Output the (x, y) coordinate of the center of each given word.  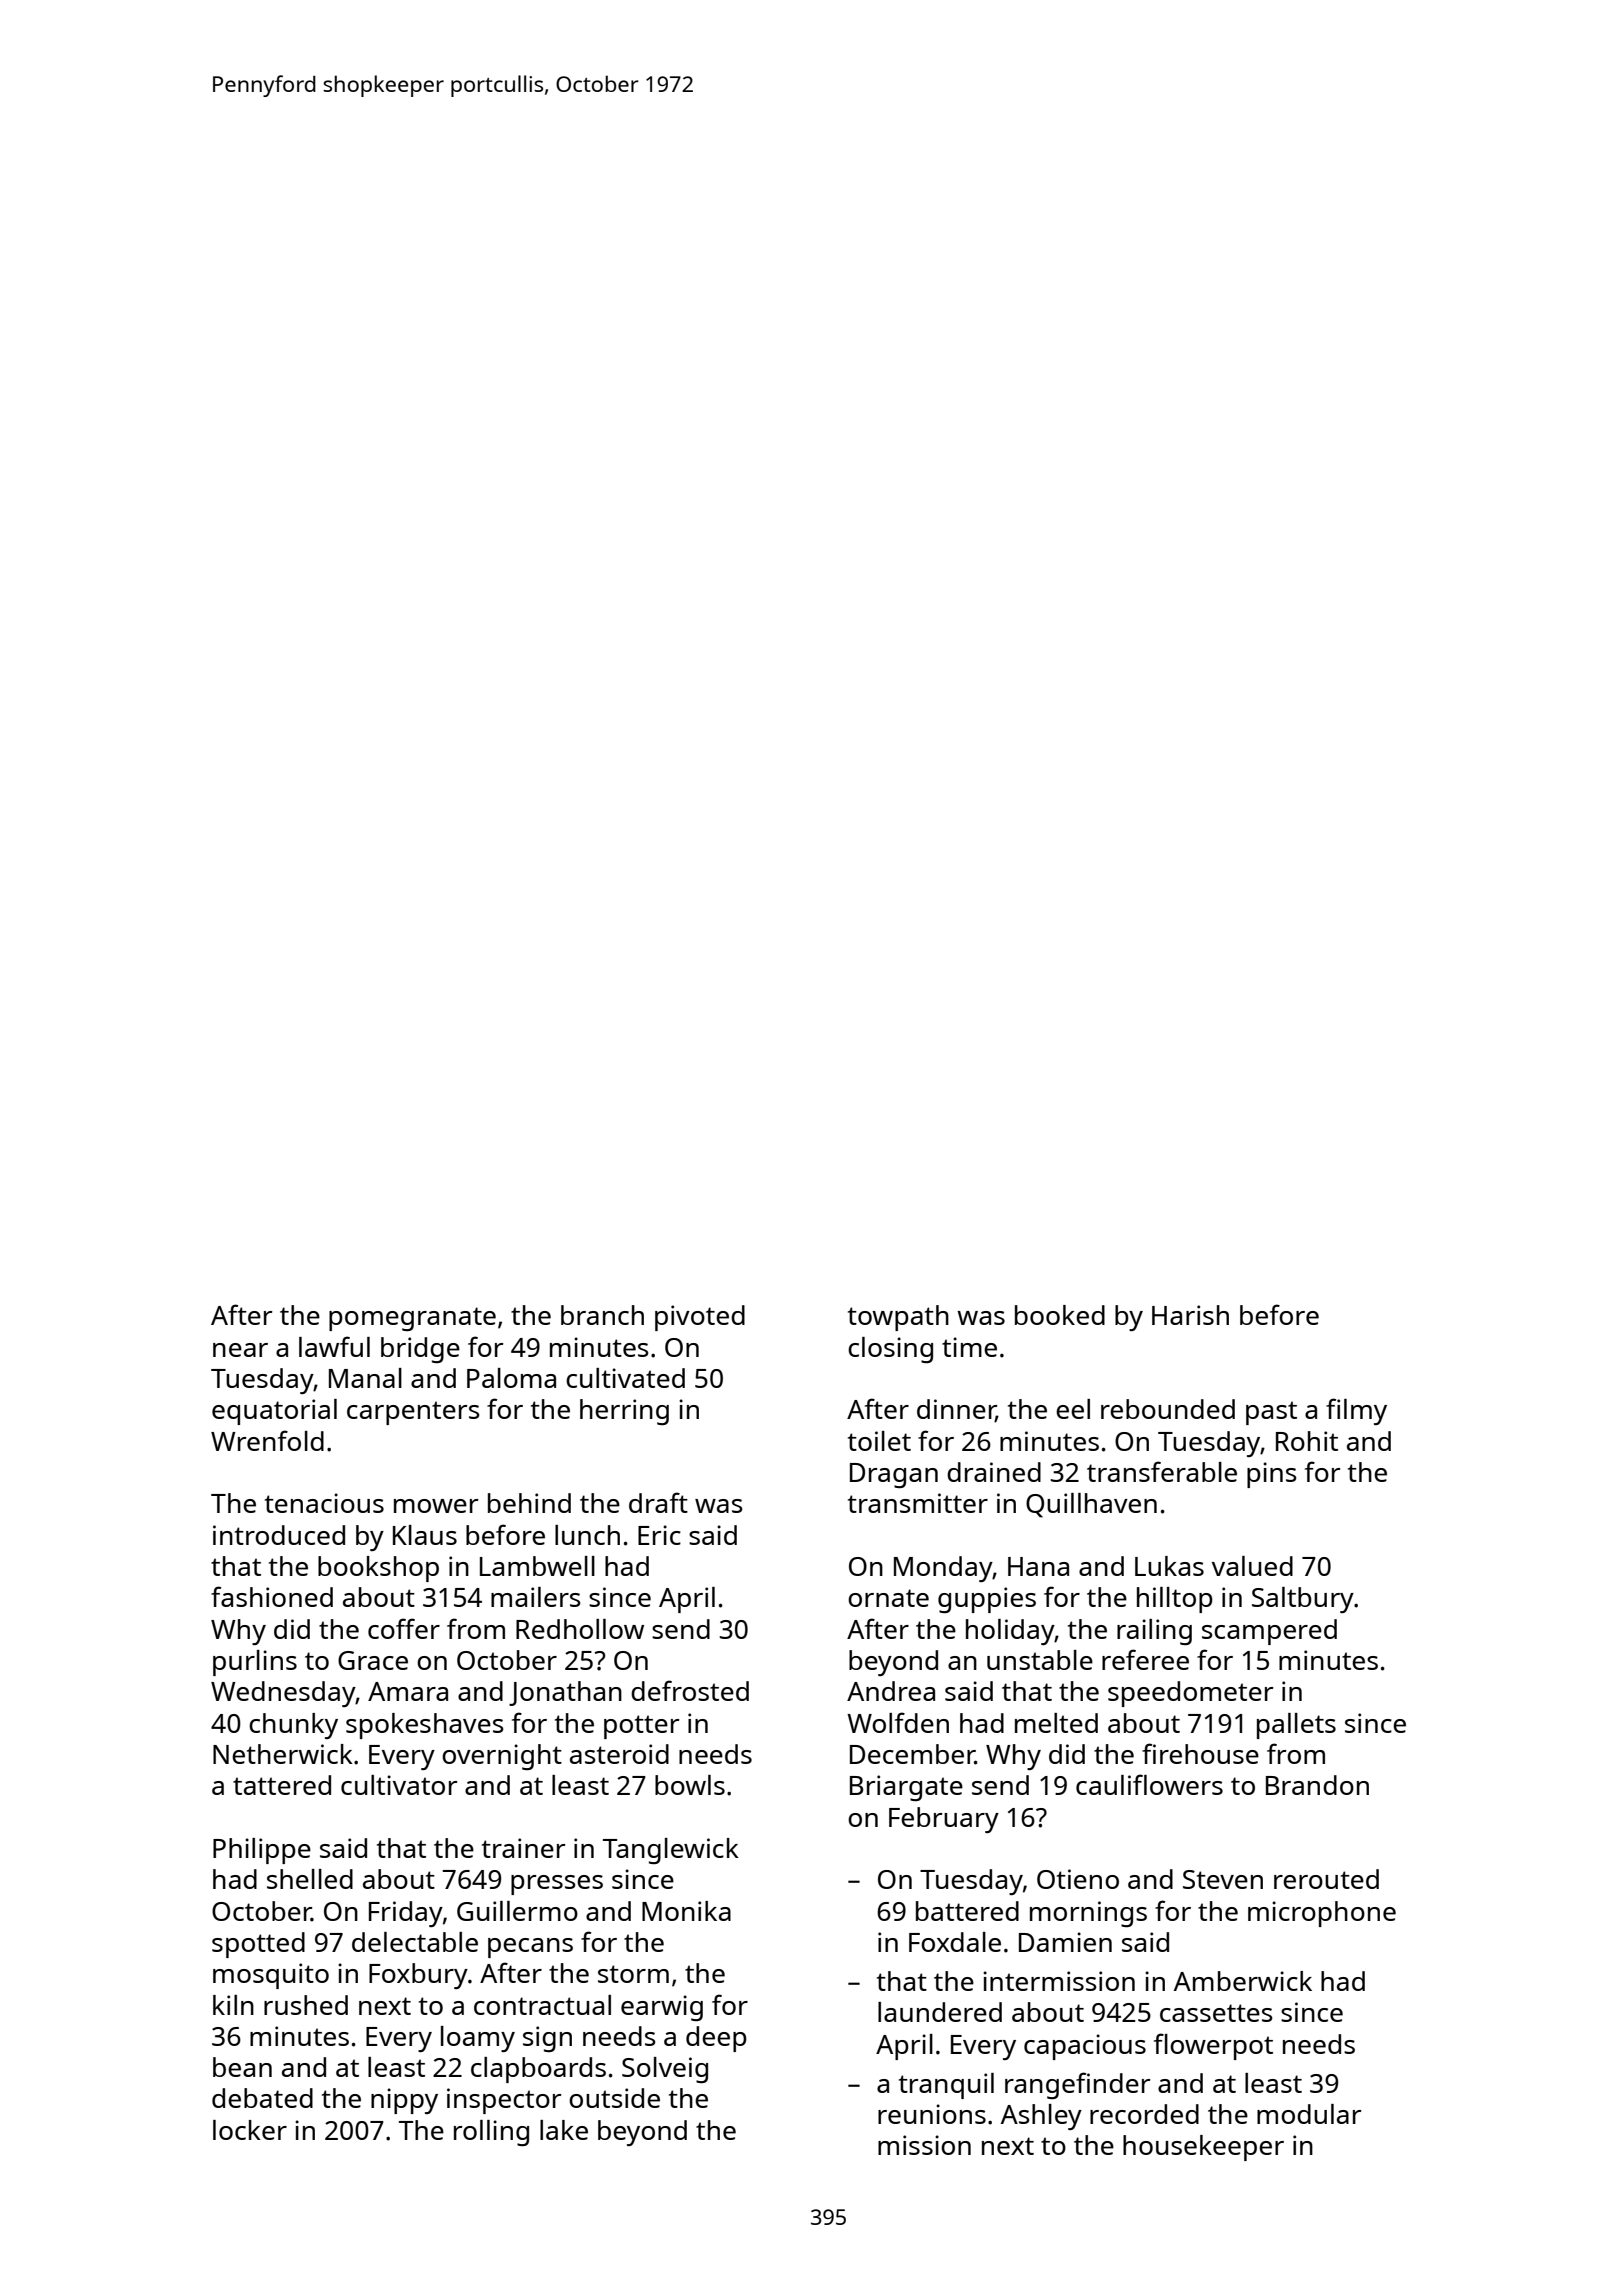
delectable (415, 1942)
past (1271, 1413)
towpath (898, 1318)
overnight (502, 1757)
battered (967, 1911)
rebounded (1168, 1409)
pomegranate (412, 1319)
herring (624, 1412)
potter (642, 1727)
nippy (404, 2101)
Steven (1223, 1879)
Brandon (1317, 1785)
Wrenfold (267, 1440)
